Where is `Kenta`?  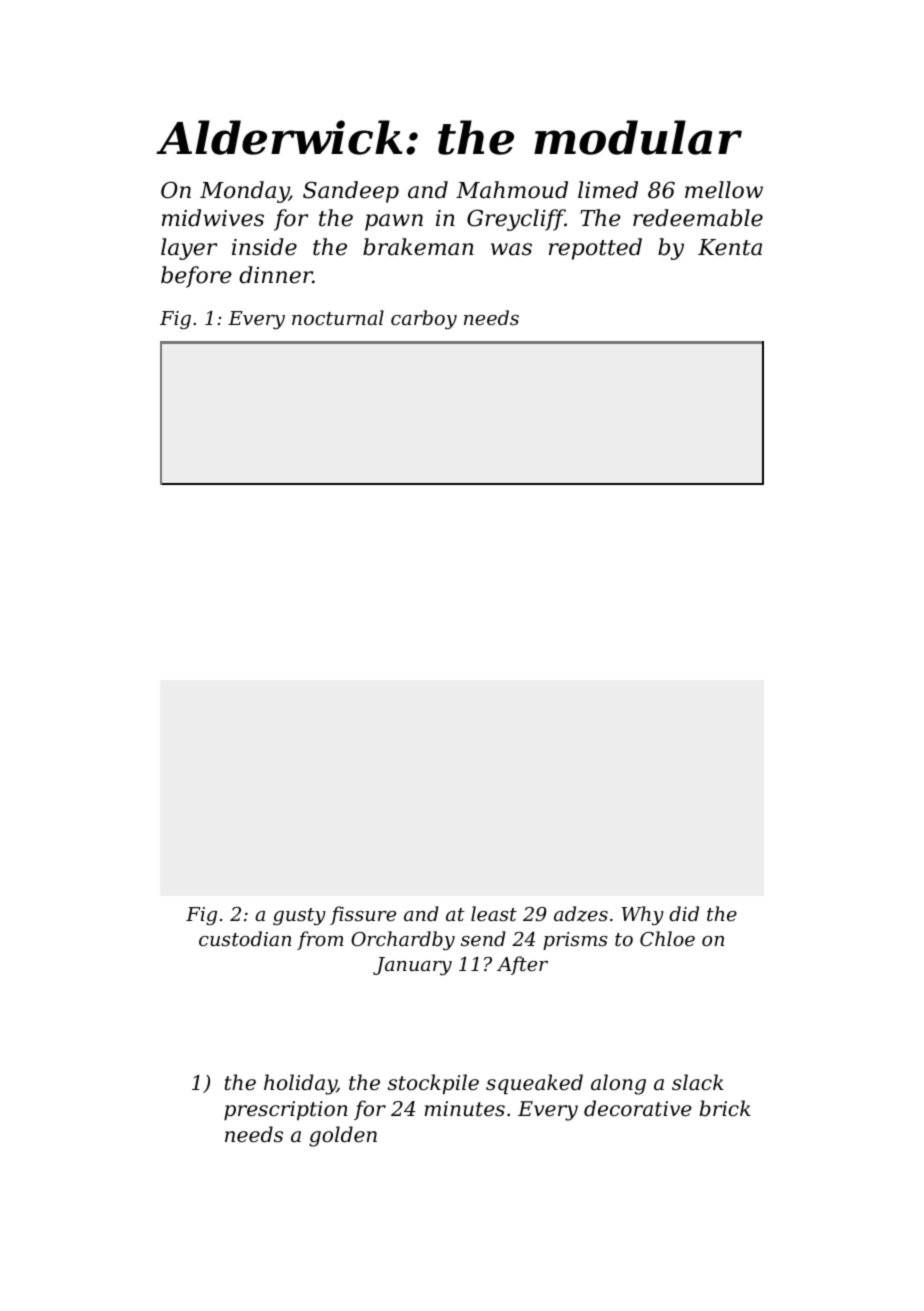
Kenta is located at coordinates (730, 247).
